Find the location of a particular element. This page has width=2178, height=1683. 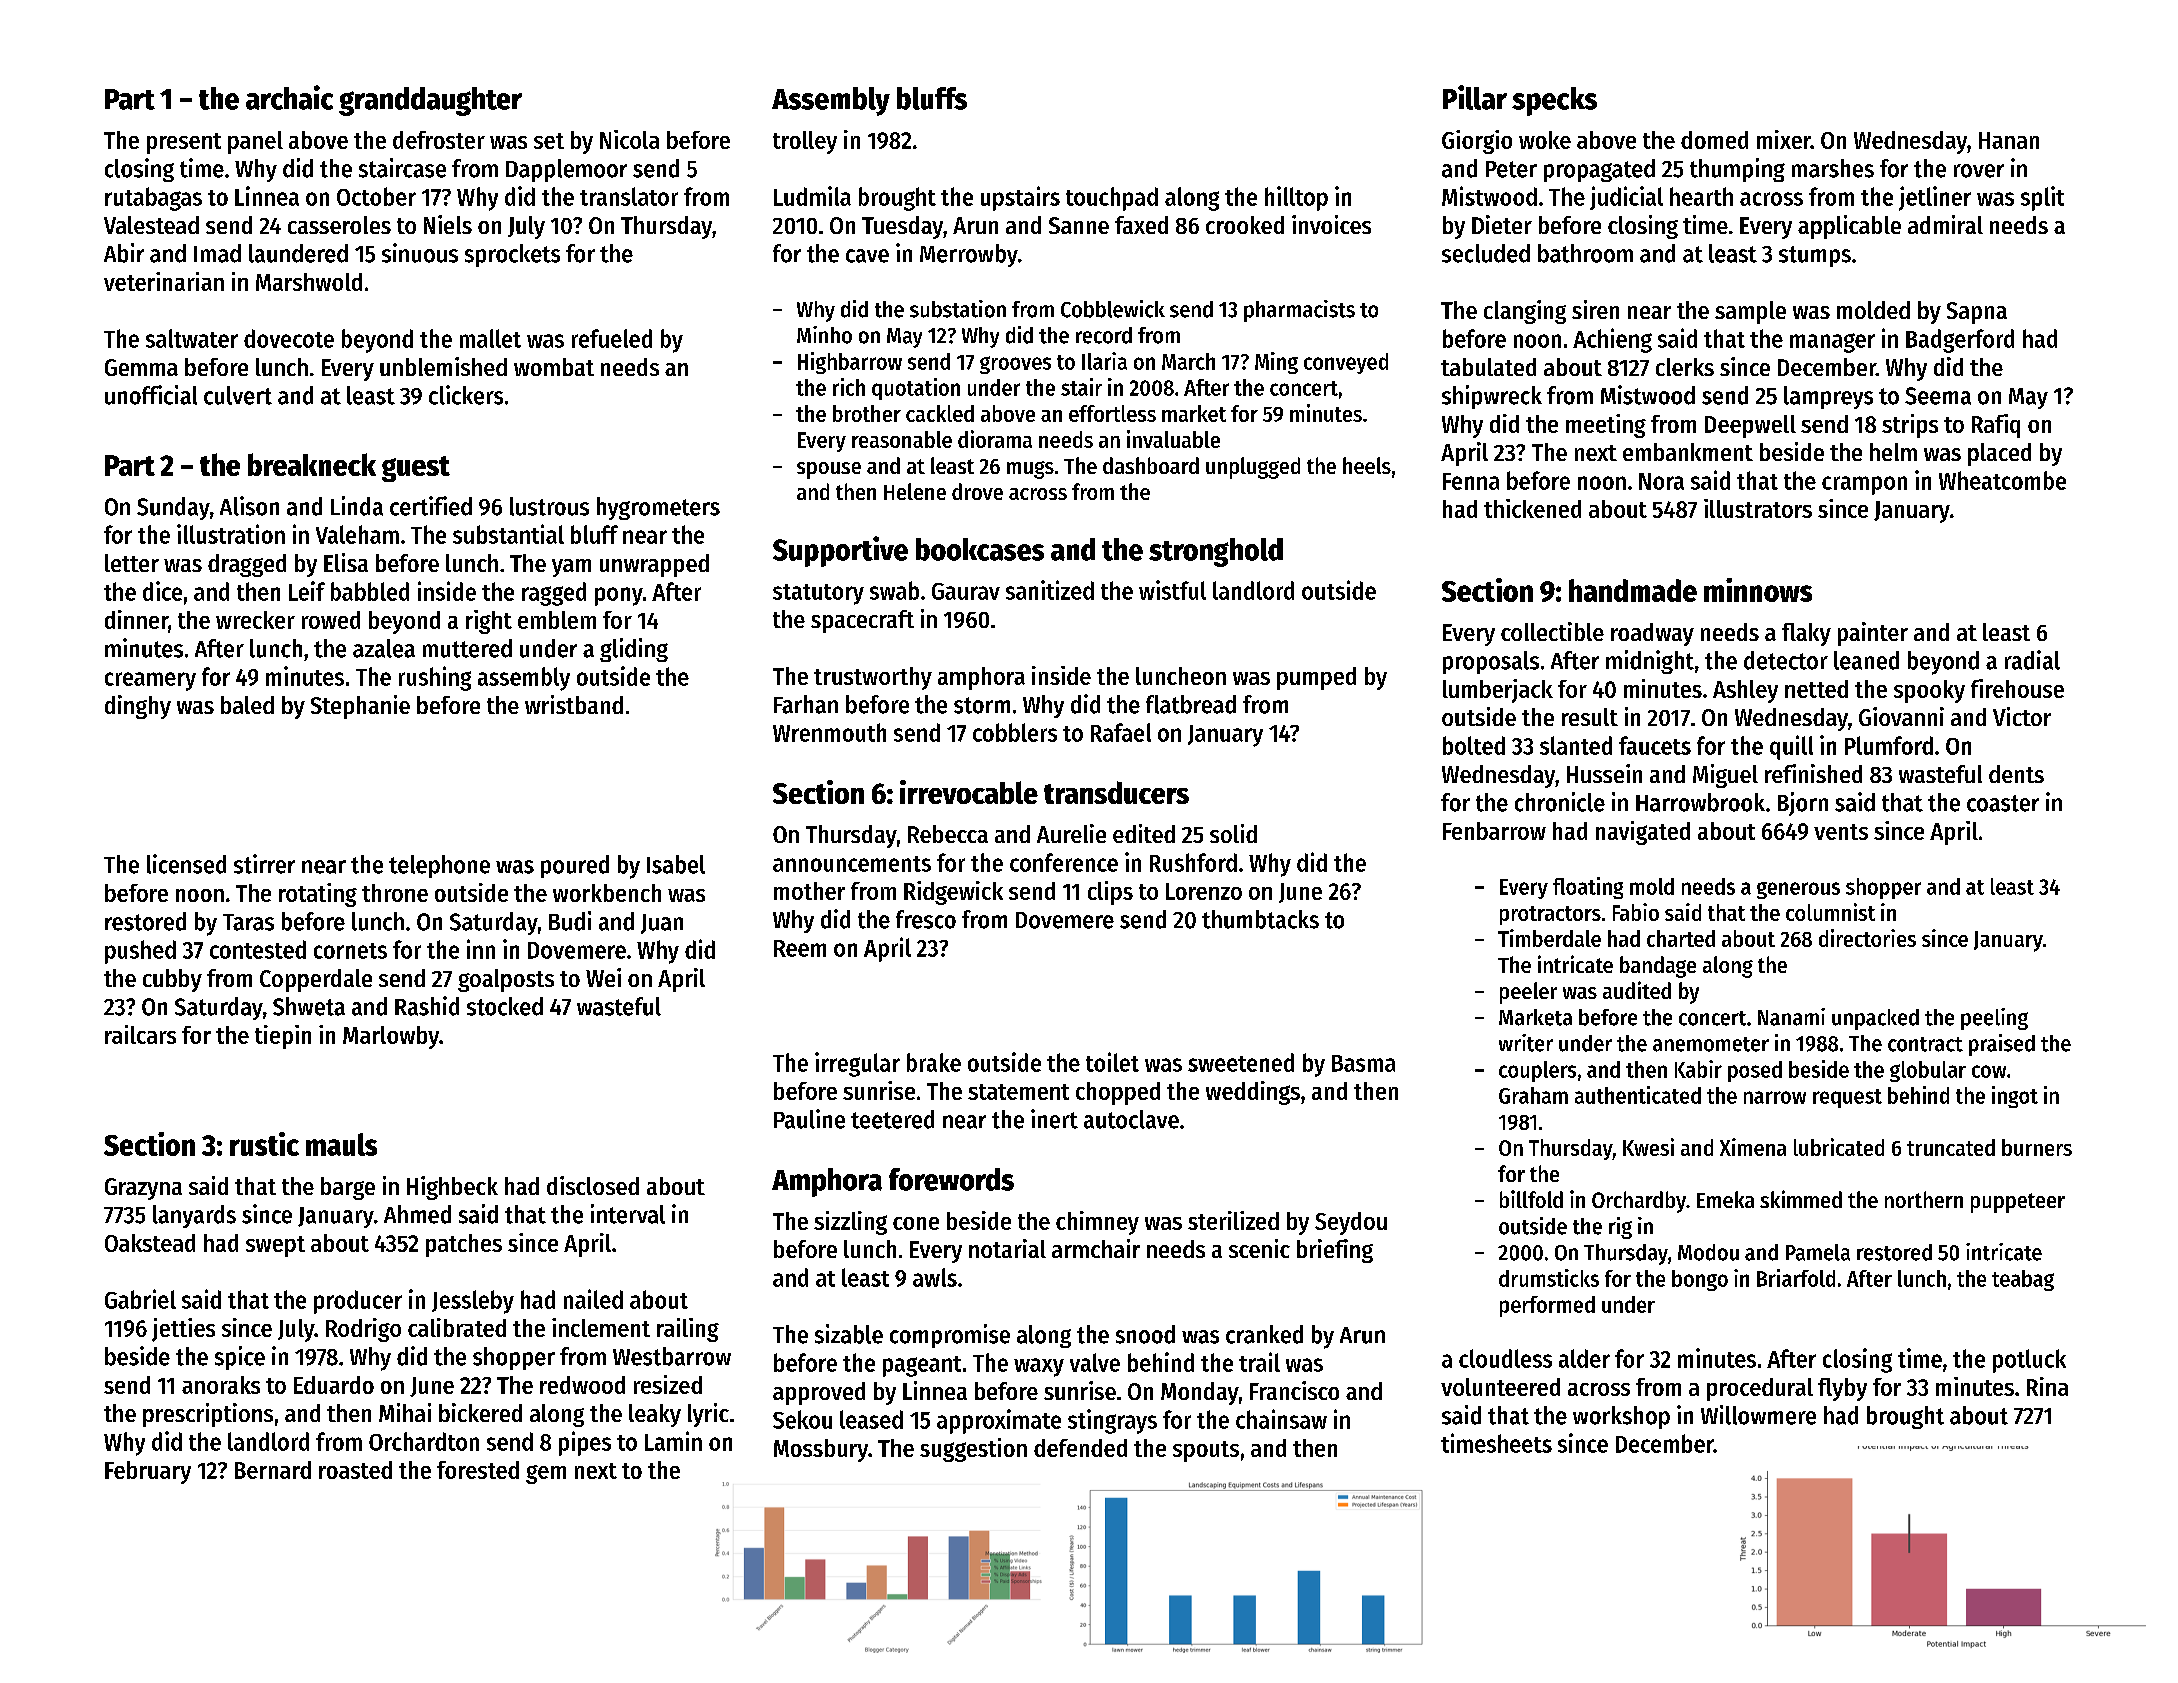

archaic is located at coordinates (289, 97).
